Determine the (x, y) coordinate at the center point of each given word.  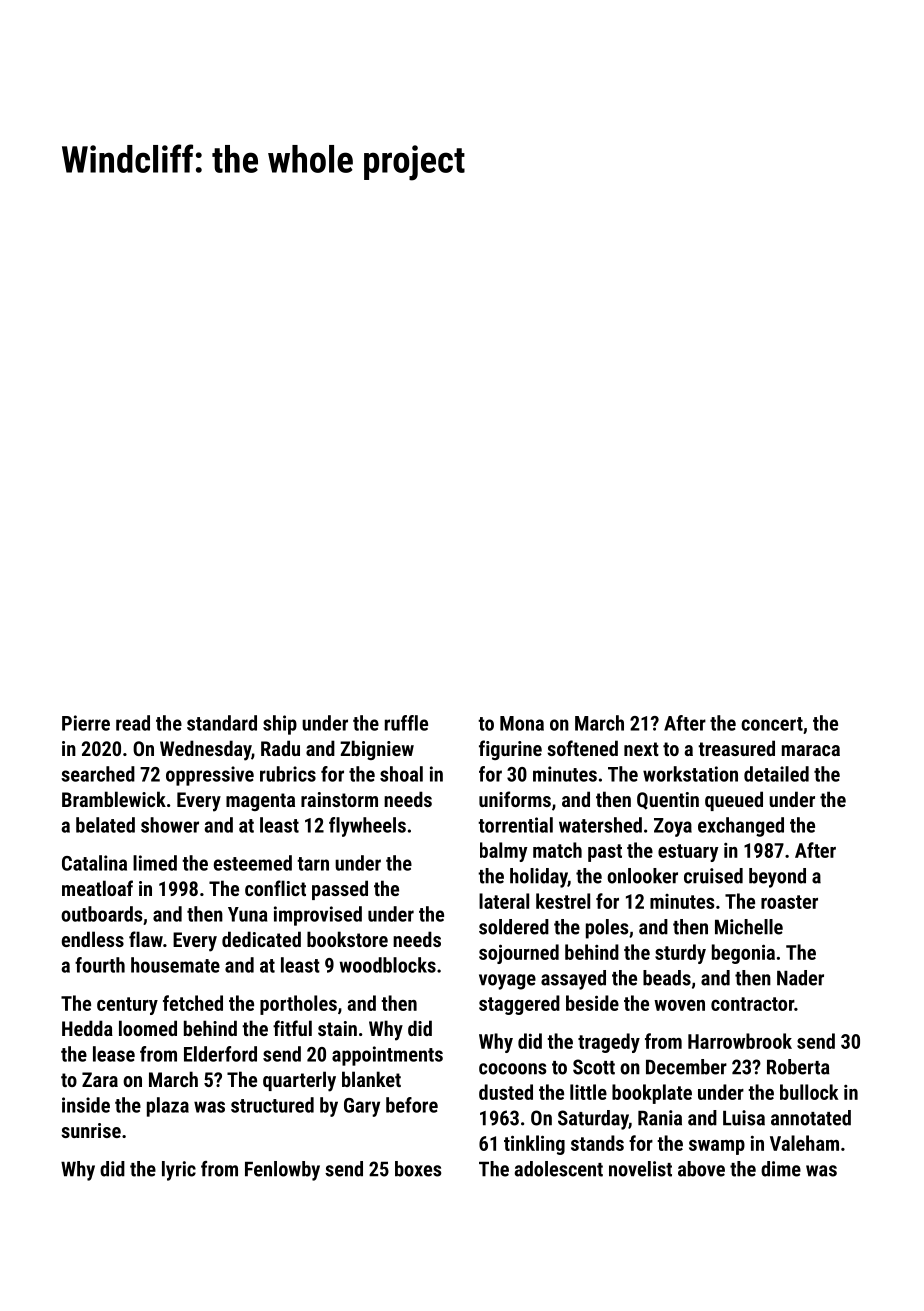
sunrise (91, 1130)
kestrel (563, 901)
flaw (146, 939)
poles (607, 929)
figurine (510, 750)
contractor (752, 1004)
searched (98, 774)
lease (114, 1054)
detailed (776, 774)
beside (592, 1003)
